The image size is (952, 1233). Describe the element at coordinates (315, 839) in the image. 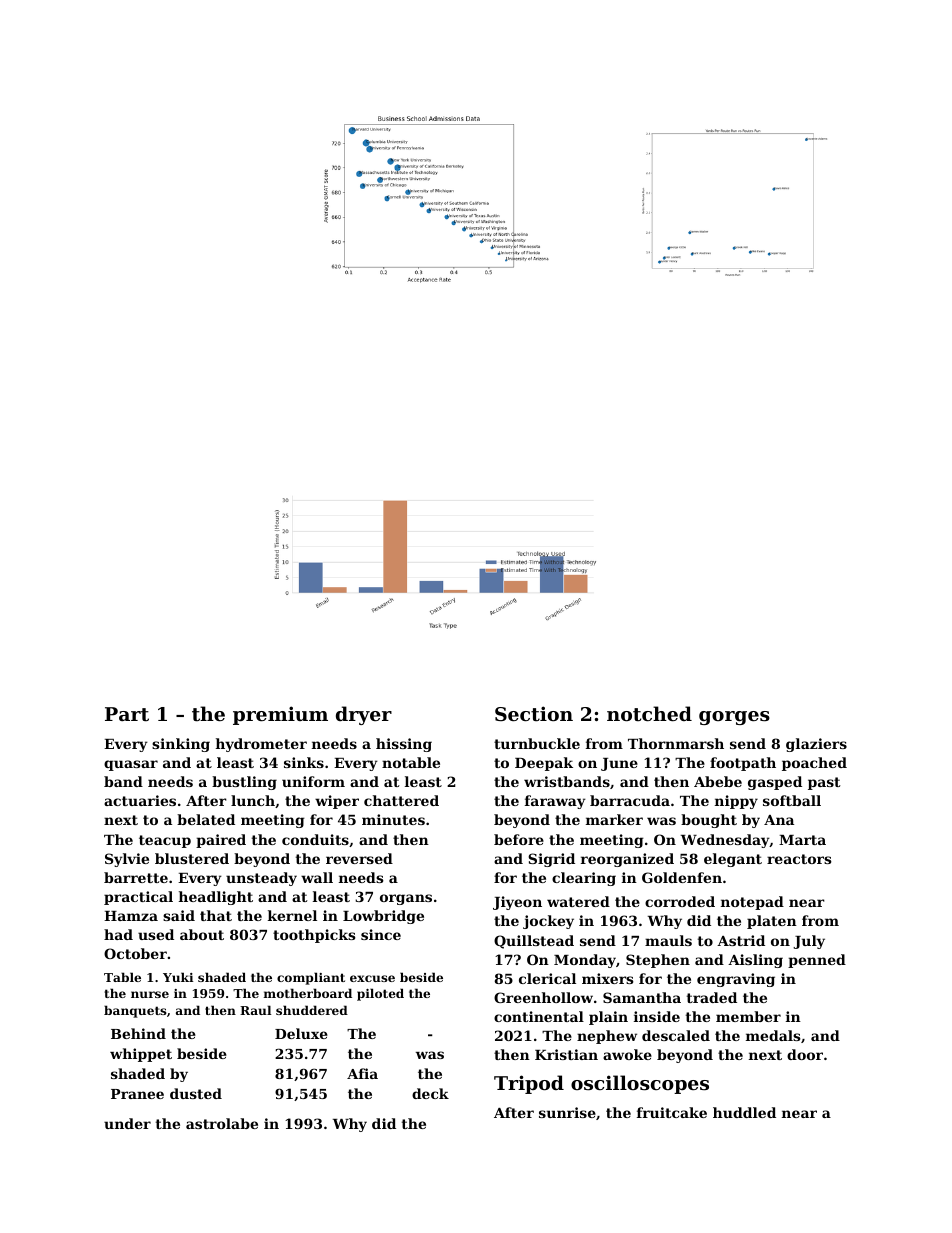

I see `conduits` at that location.
